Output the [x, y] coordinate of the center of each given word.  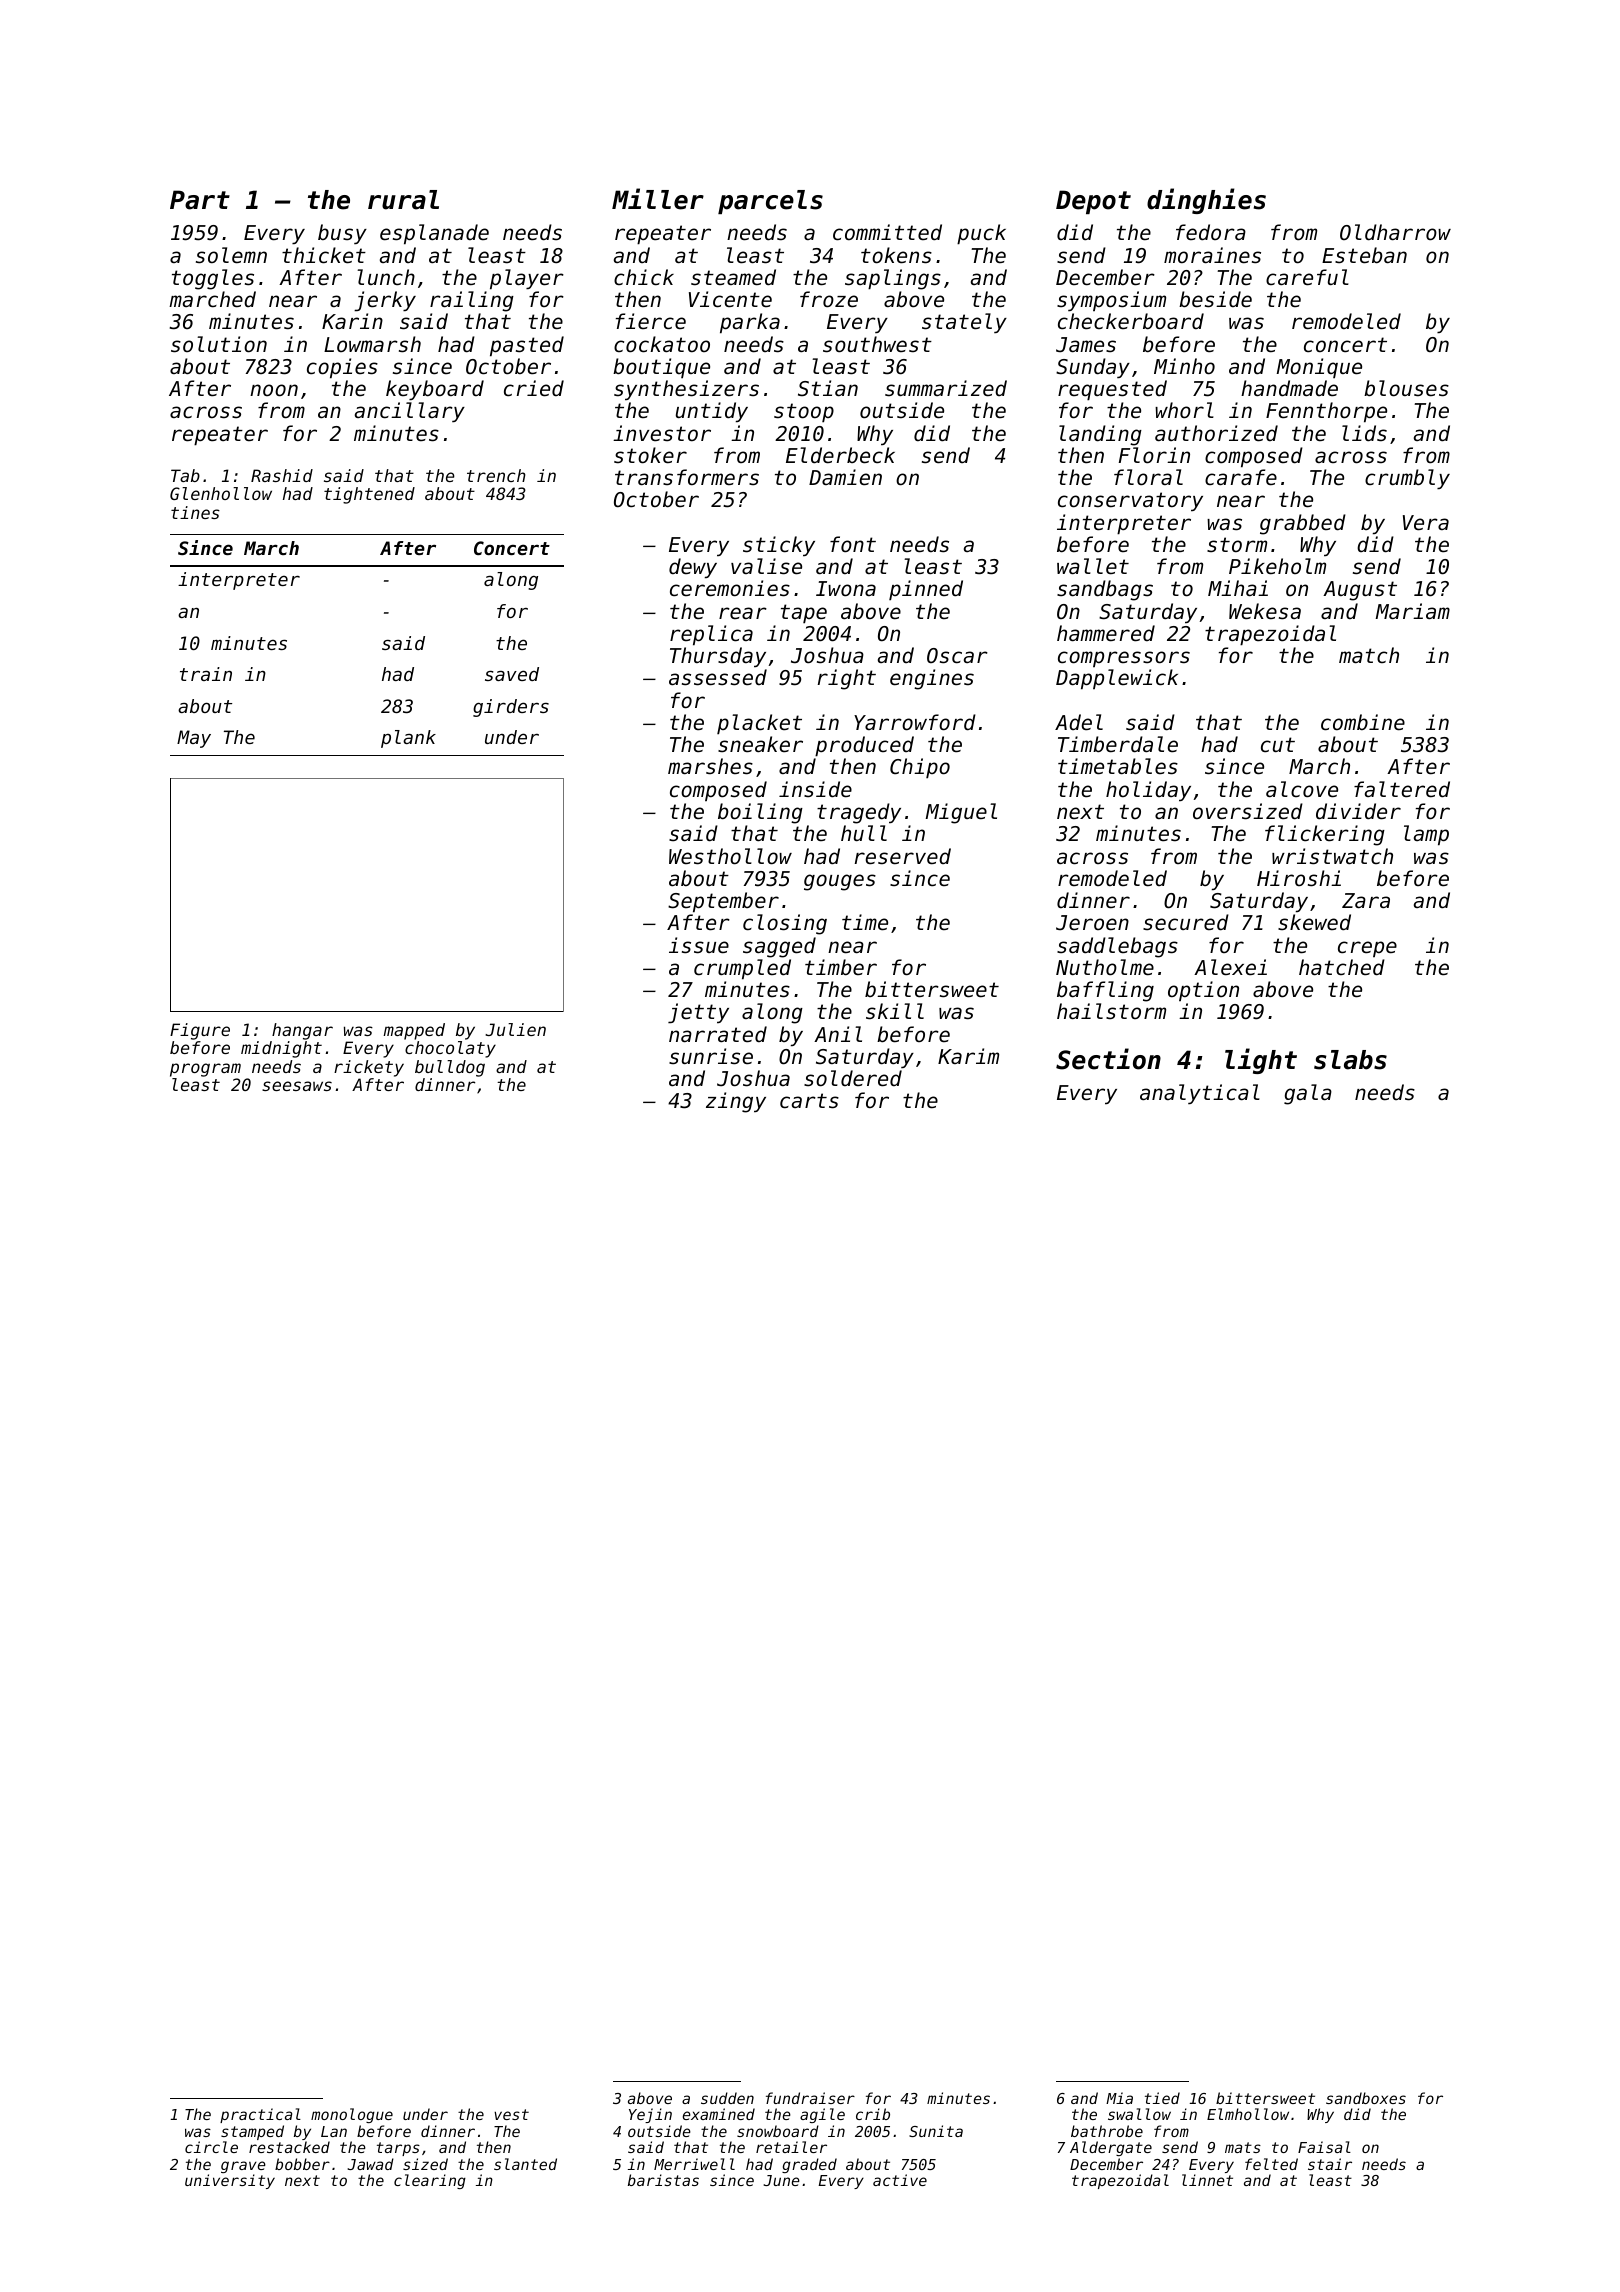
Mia [1119, 2098]
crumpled [742, 969]
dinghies [1206, 201]
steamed [733, 277]
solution [219, 344]
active [900, 2180]
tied [1162, 2098]
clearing [430, 2181]
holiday [1148, 791]
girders [511, 708]
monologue [352, 2115]
